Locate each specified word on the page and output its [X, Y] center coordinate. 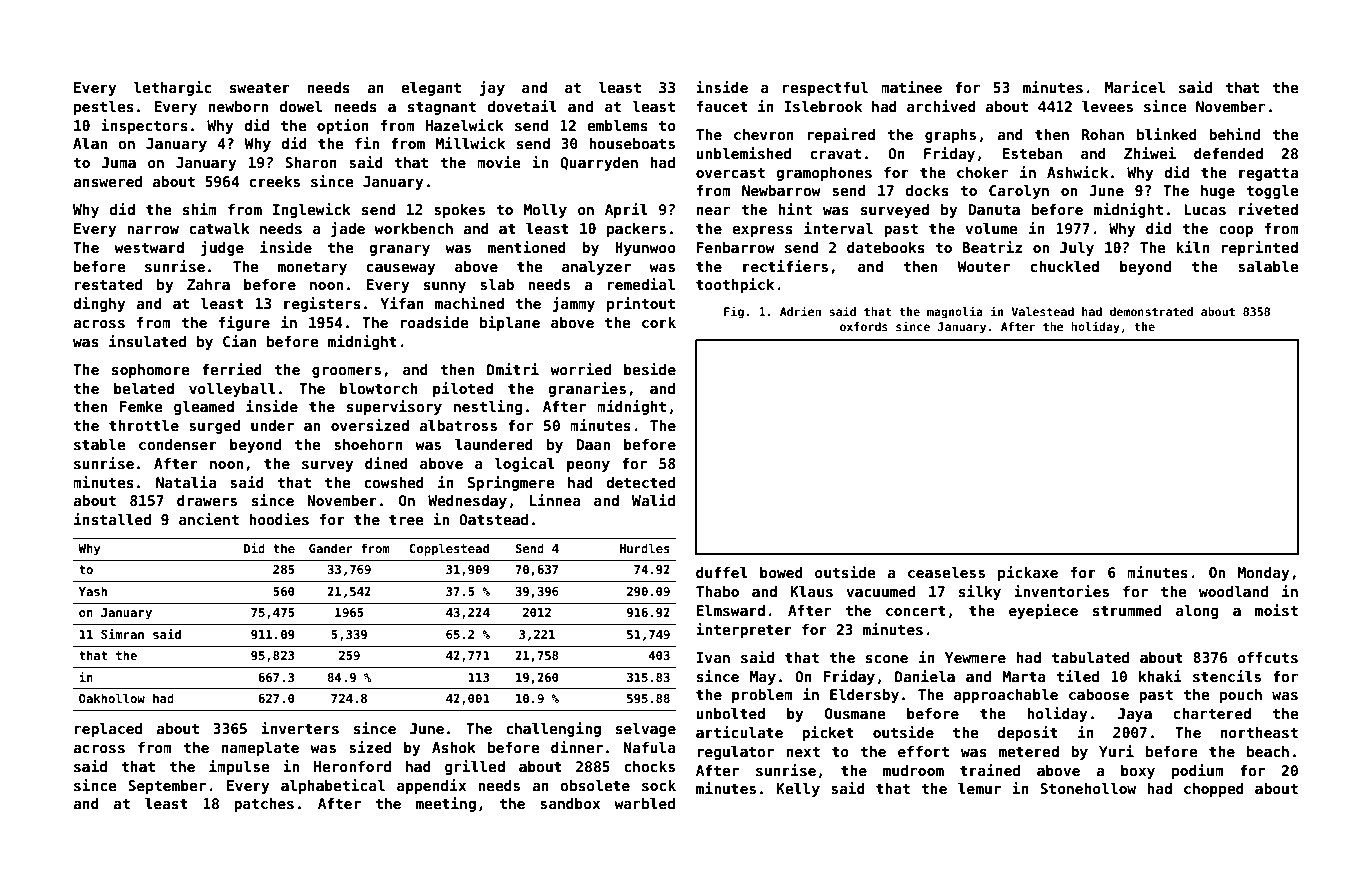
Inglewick [312, 210]
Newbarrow [781, 190]
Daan [593, 444]
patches [264, 805]
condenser [178, 444]
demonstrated [1151, 311]
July [1077, 249]
